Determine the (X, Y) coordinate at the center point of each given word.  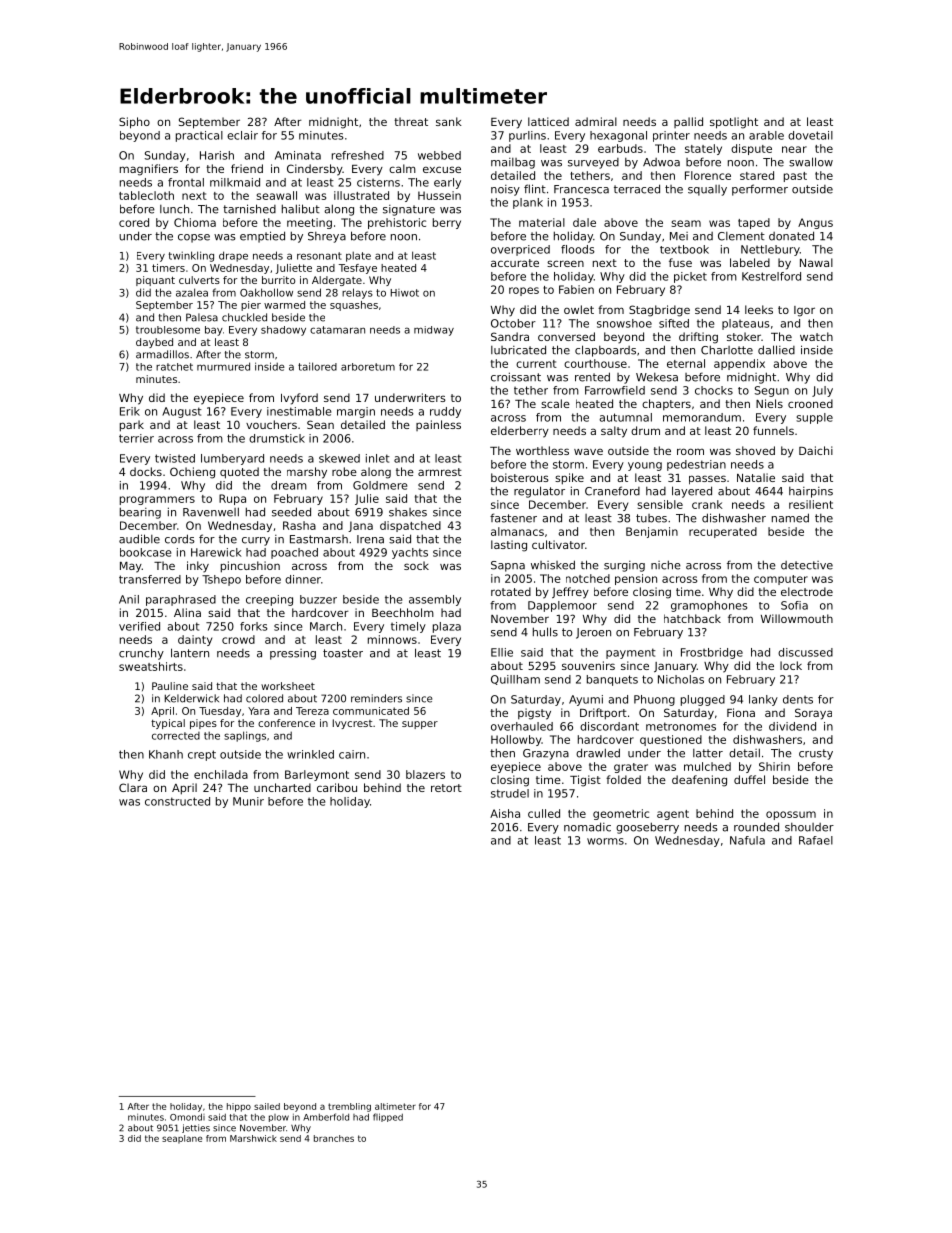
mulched (707, 766)
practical (199, 136)
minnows (392, 639)
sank (449, 121)
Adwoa (661, 162)
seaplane (182, 1139)
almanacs (517, 531)
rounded (756, 827)
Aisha (505, 813)
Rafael (816, 840)
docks (146, 471)
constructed (177, 801)
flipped (388, 1117)
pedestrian (696, 465)
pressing (293, 654)
